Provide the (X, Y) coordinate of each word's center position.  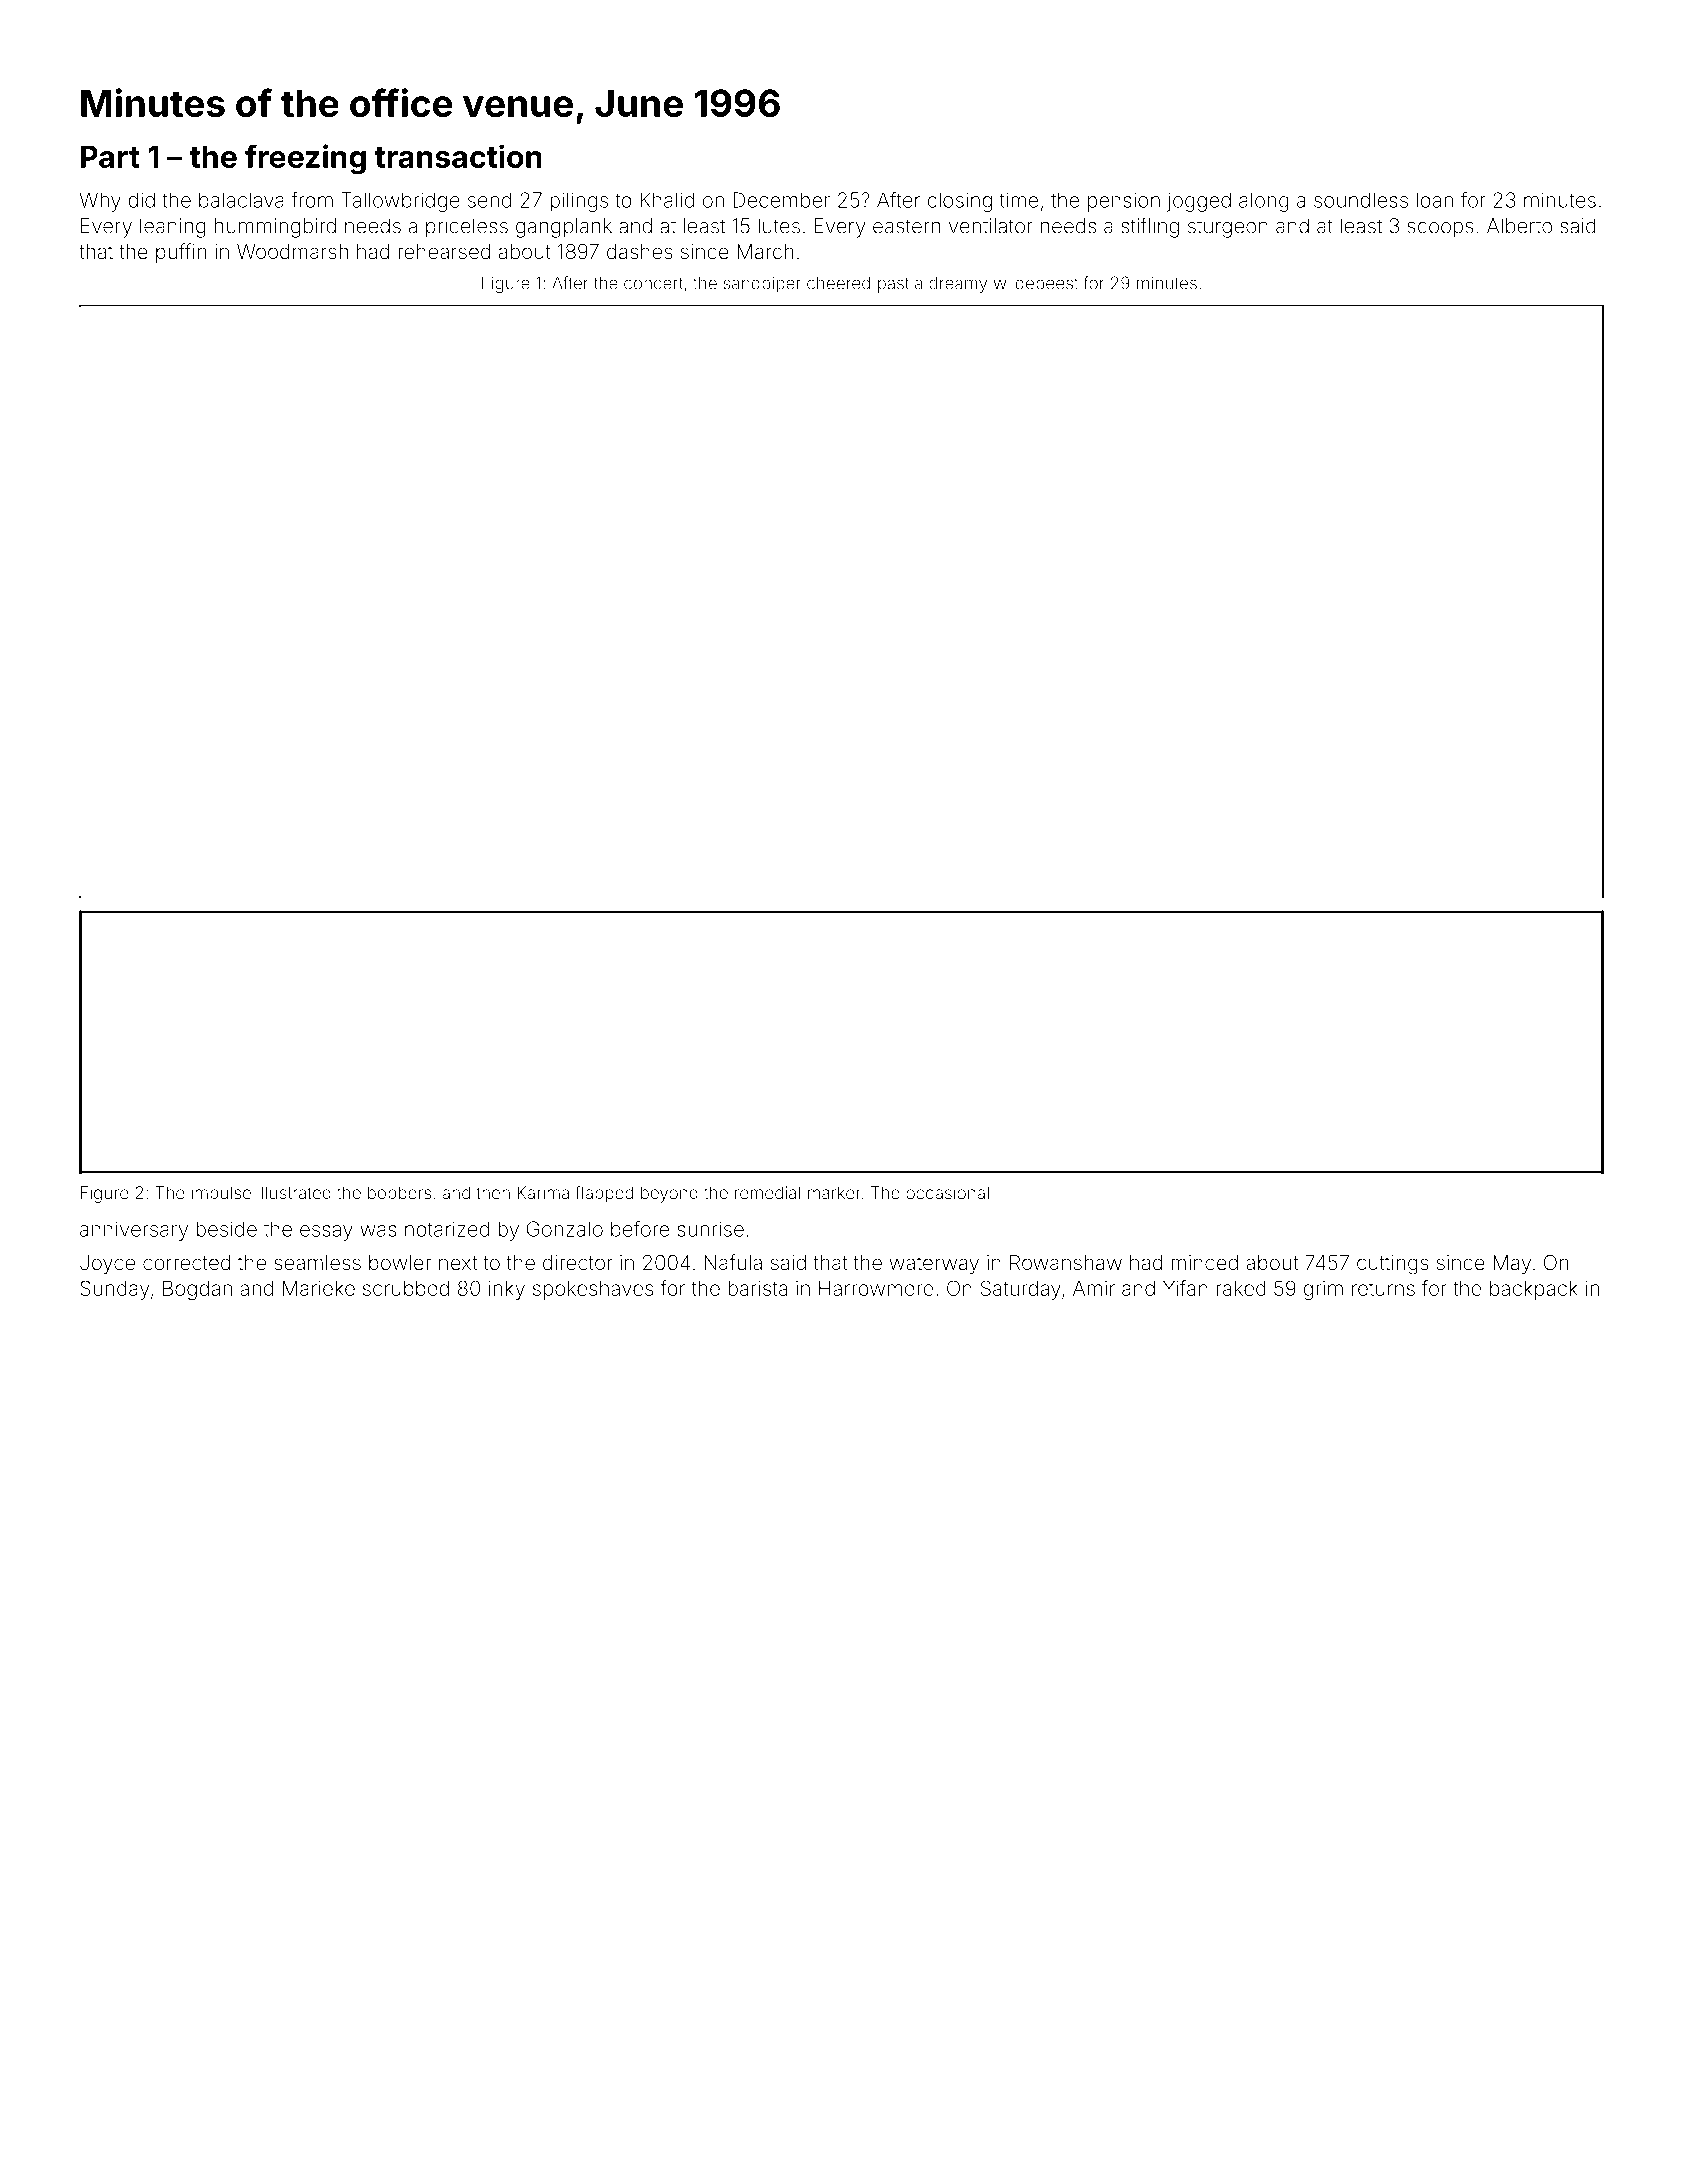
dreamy (958, 285)
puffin (181, 253)
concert (653, 283)
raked (1241, 1288)
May (1512, 1265)
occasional (947, 1192)
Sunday (114, 1290)
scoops (1441, 230)
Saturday (1021, 1290)
